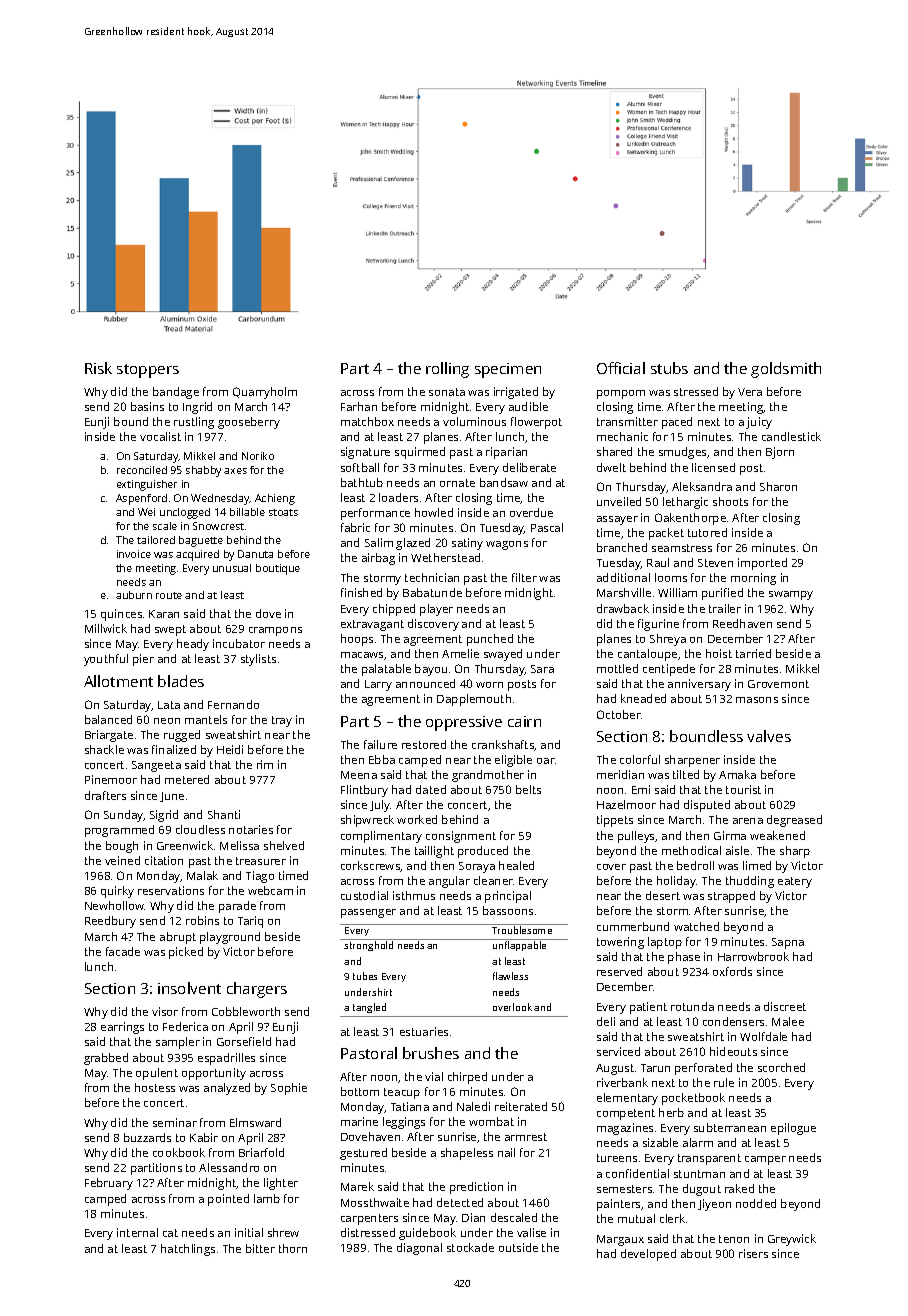 This screenshot has width=908, height=1316. Describe the element at coordinates (707, 806) in the screenshot. I see `disputed` at that location.
